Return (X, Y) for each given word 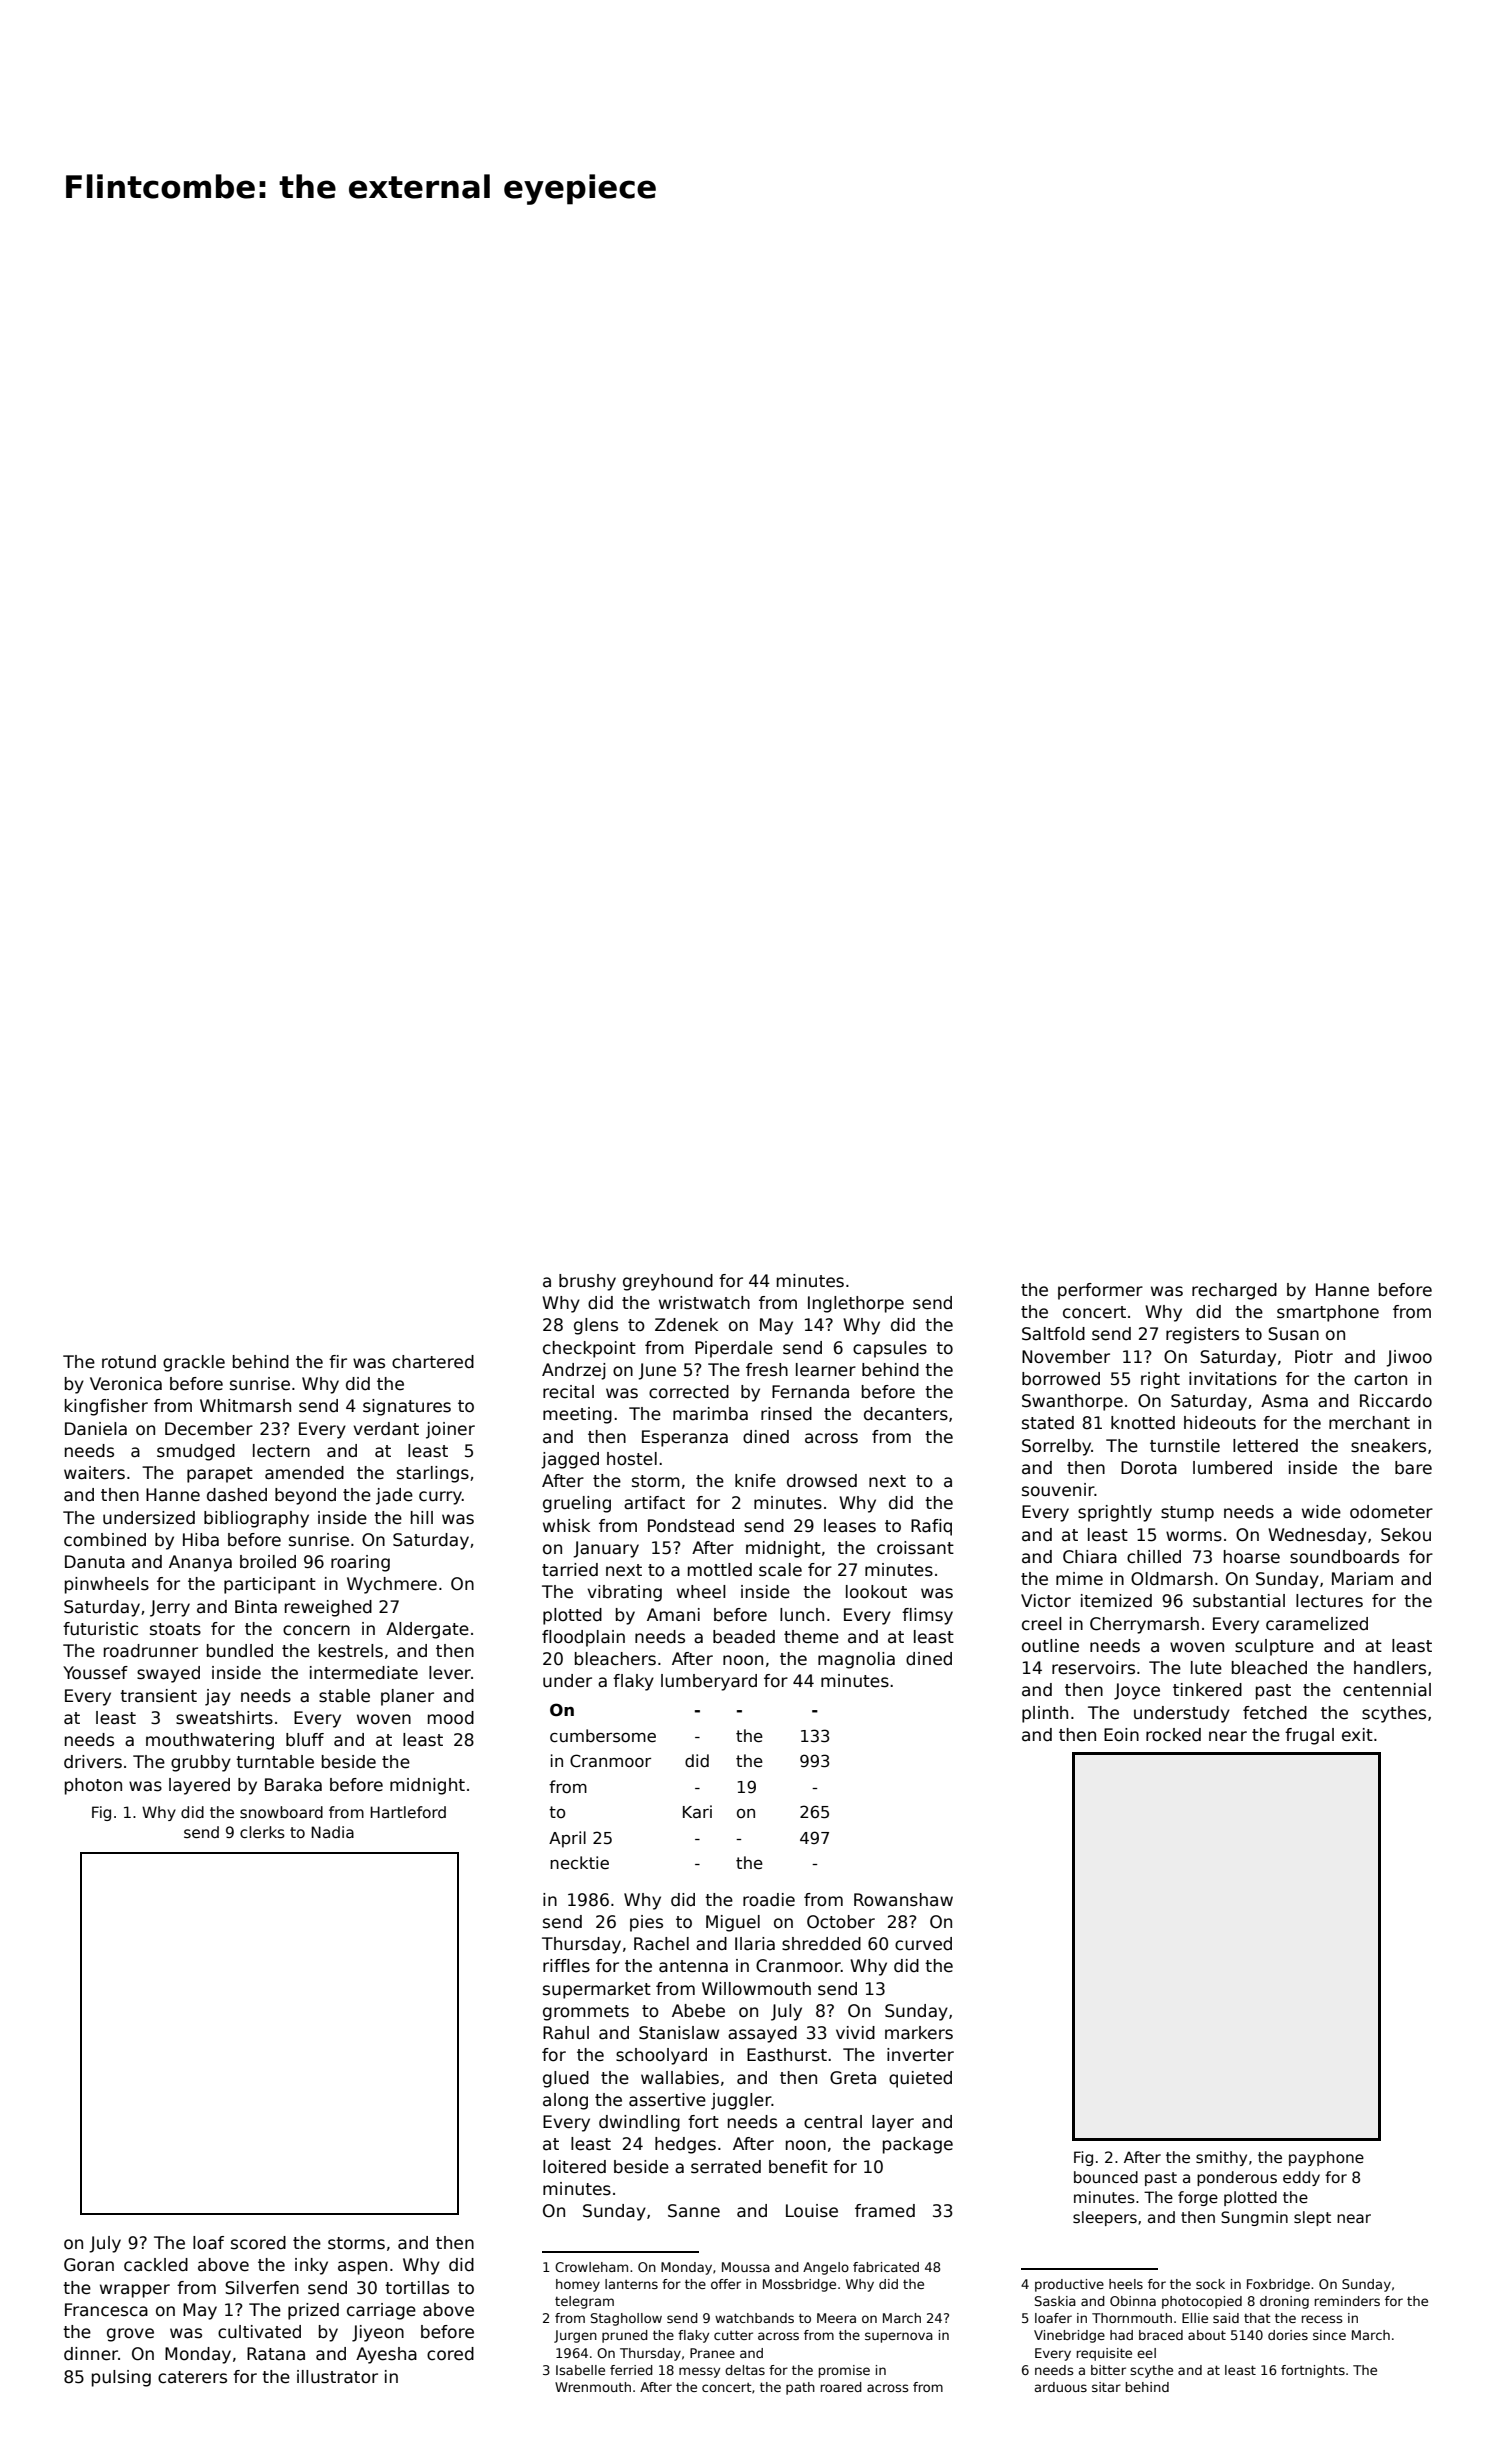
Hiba (201, 1540)
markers (919, 2033)
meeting (577, 1415)
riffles (566, 1966)
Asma (1284, 1401)
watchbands (754, 2318)
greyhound (668, 1282)
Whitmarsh (245, 1406)
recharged (1234, 1291)
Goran (89, 2265)
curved (923, 1944)
